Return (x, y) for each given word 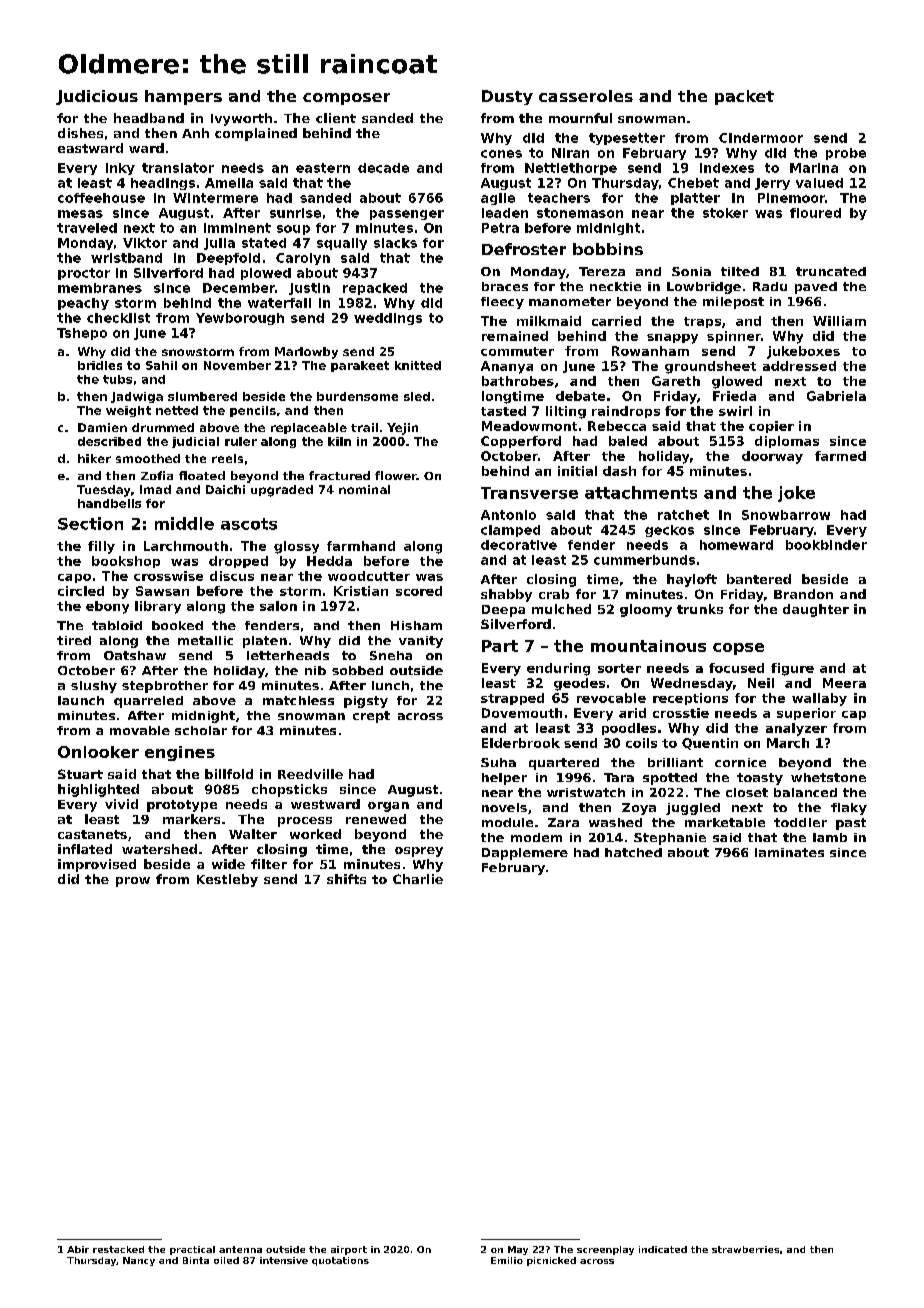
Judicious (97, 97)
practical (192, 1250)
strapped (512, 699)
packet (744, 97)
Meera (844, 683)
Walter (253, 834)
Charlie (418, 879)
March (788, 743)
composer (346, 99)
